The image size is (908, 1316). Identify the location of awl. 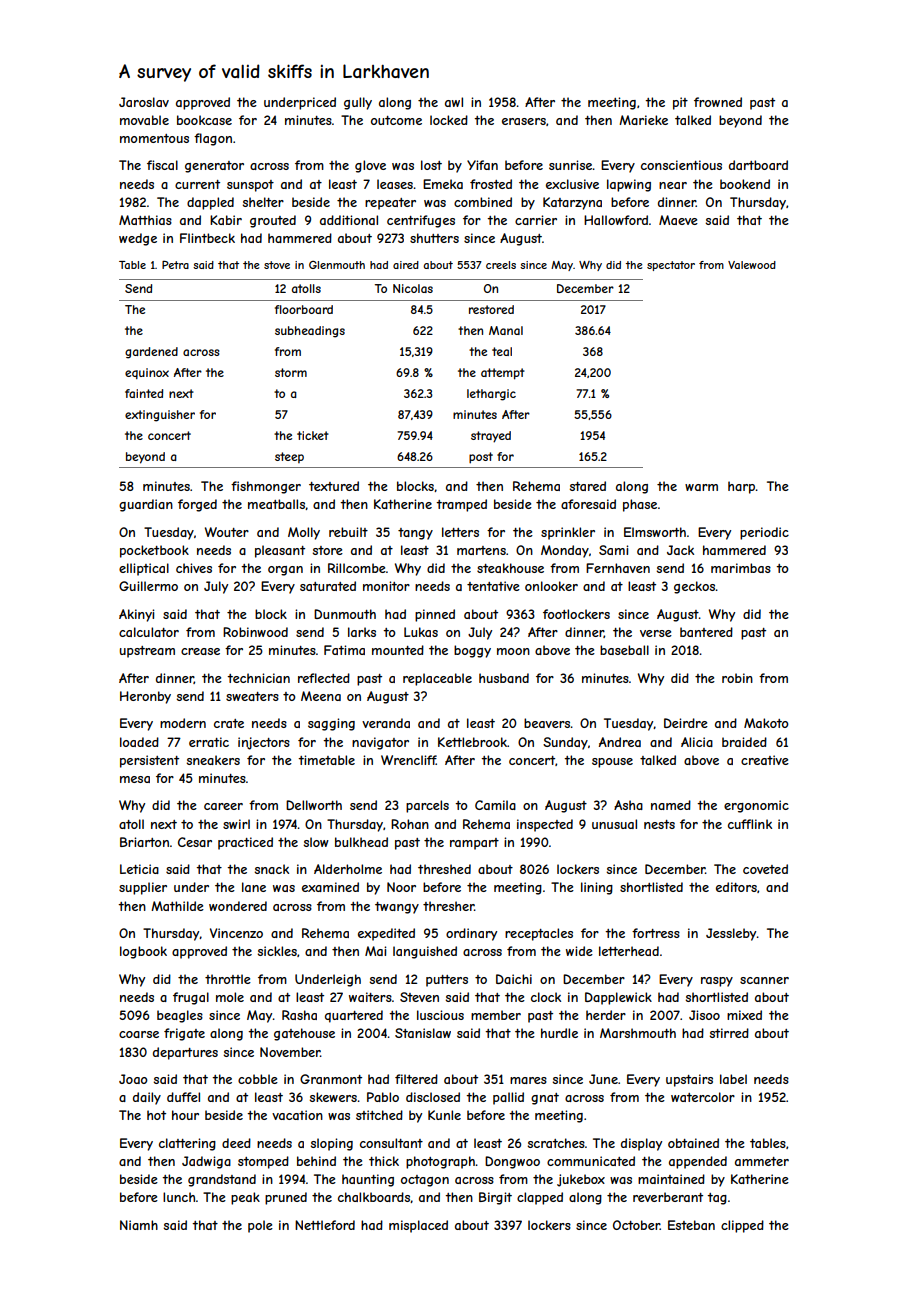
(454, 102).
